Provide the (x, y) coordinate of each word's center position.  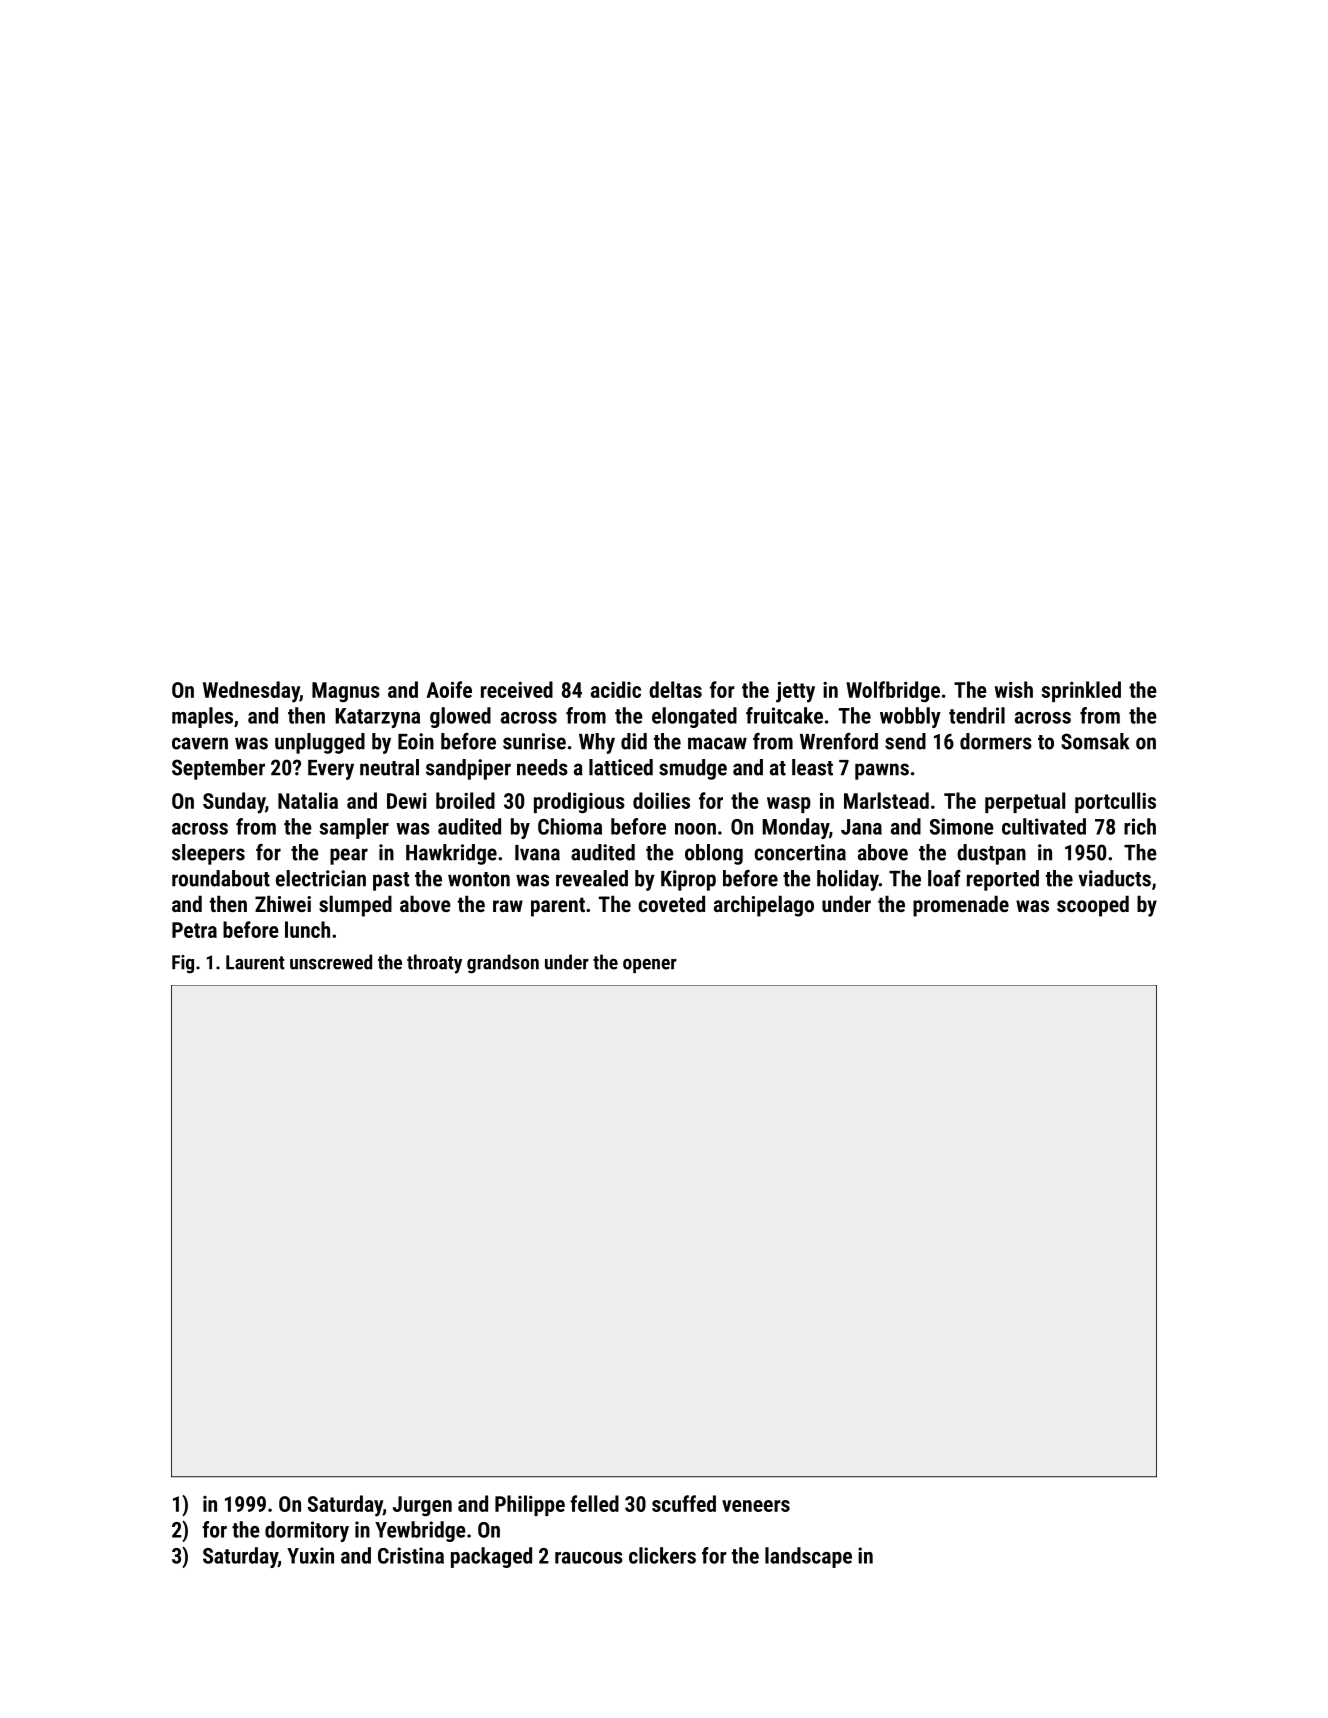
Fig (183, 964)
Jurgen (422, 1506)
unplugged (320, 743)
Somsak (1095, 741)
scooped (1093, 906)
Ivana (537, 853)
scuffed (684, 1503)
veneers (756, 1506)
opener (650, 966)
